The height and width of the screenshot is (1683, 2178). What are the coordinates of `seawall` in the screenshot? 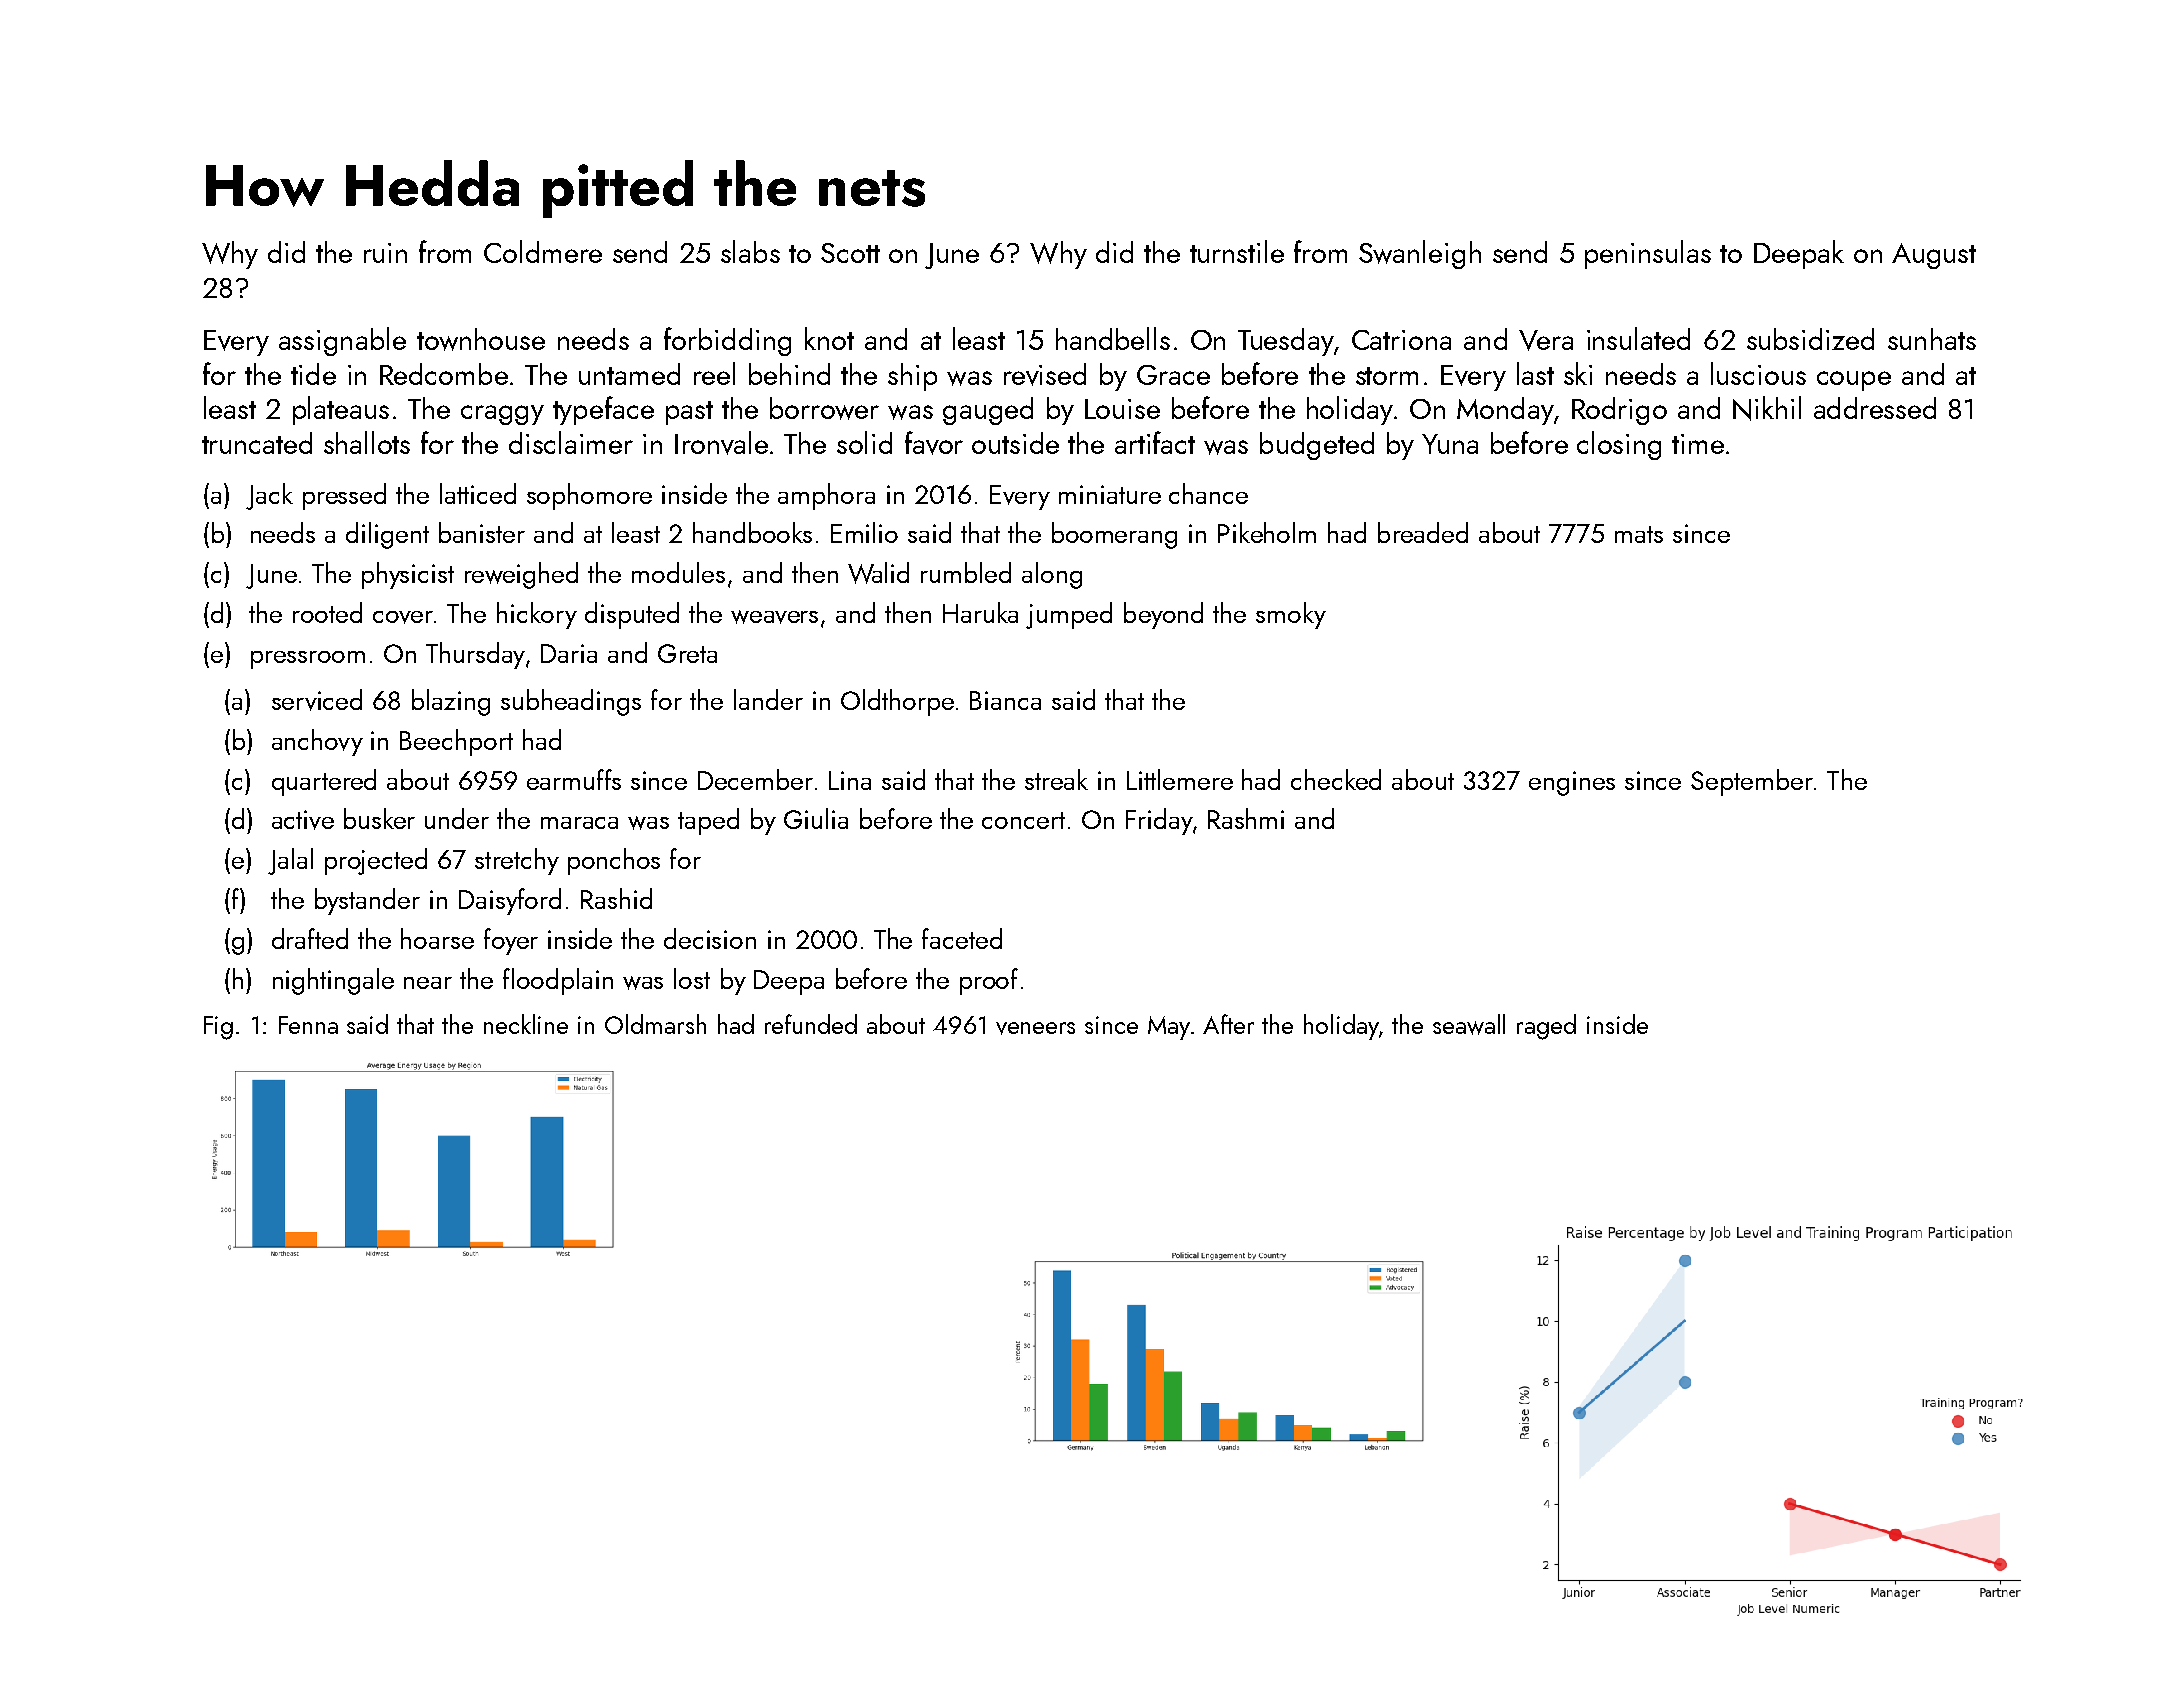 It's located at (1469, 1024).
